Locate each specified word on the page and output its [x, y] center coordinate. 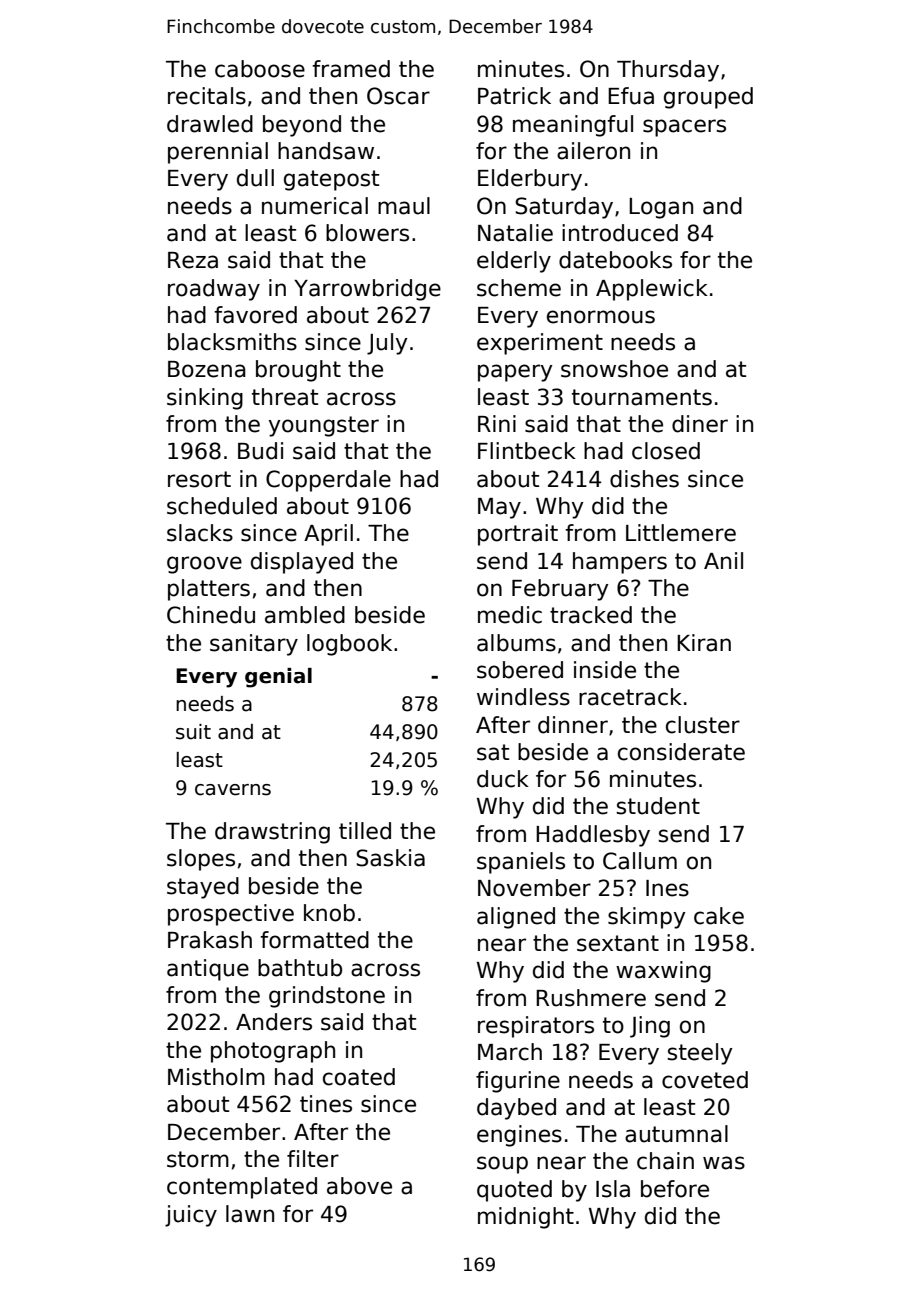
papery [515, 373]
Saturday [564, 208]
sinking [205, 399]
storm [198, 1159]
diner [700, 424]
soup [502, 1165]
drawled [210, 124]
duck [503, 779]
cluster [703, 725]
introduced [620, 233]
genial [278, 678]
